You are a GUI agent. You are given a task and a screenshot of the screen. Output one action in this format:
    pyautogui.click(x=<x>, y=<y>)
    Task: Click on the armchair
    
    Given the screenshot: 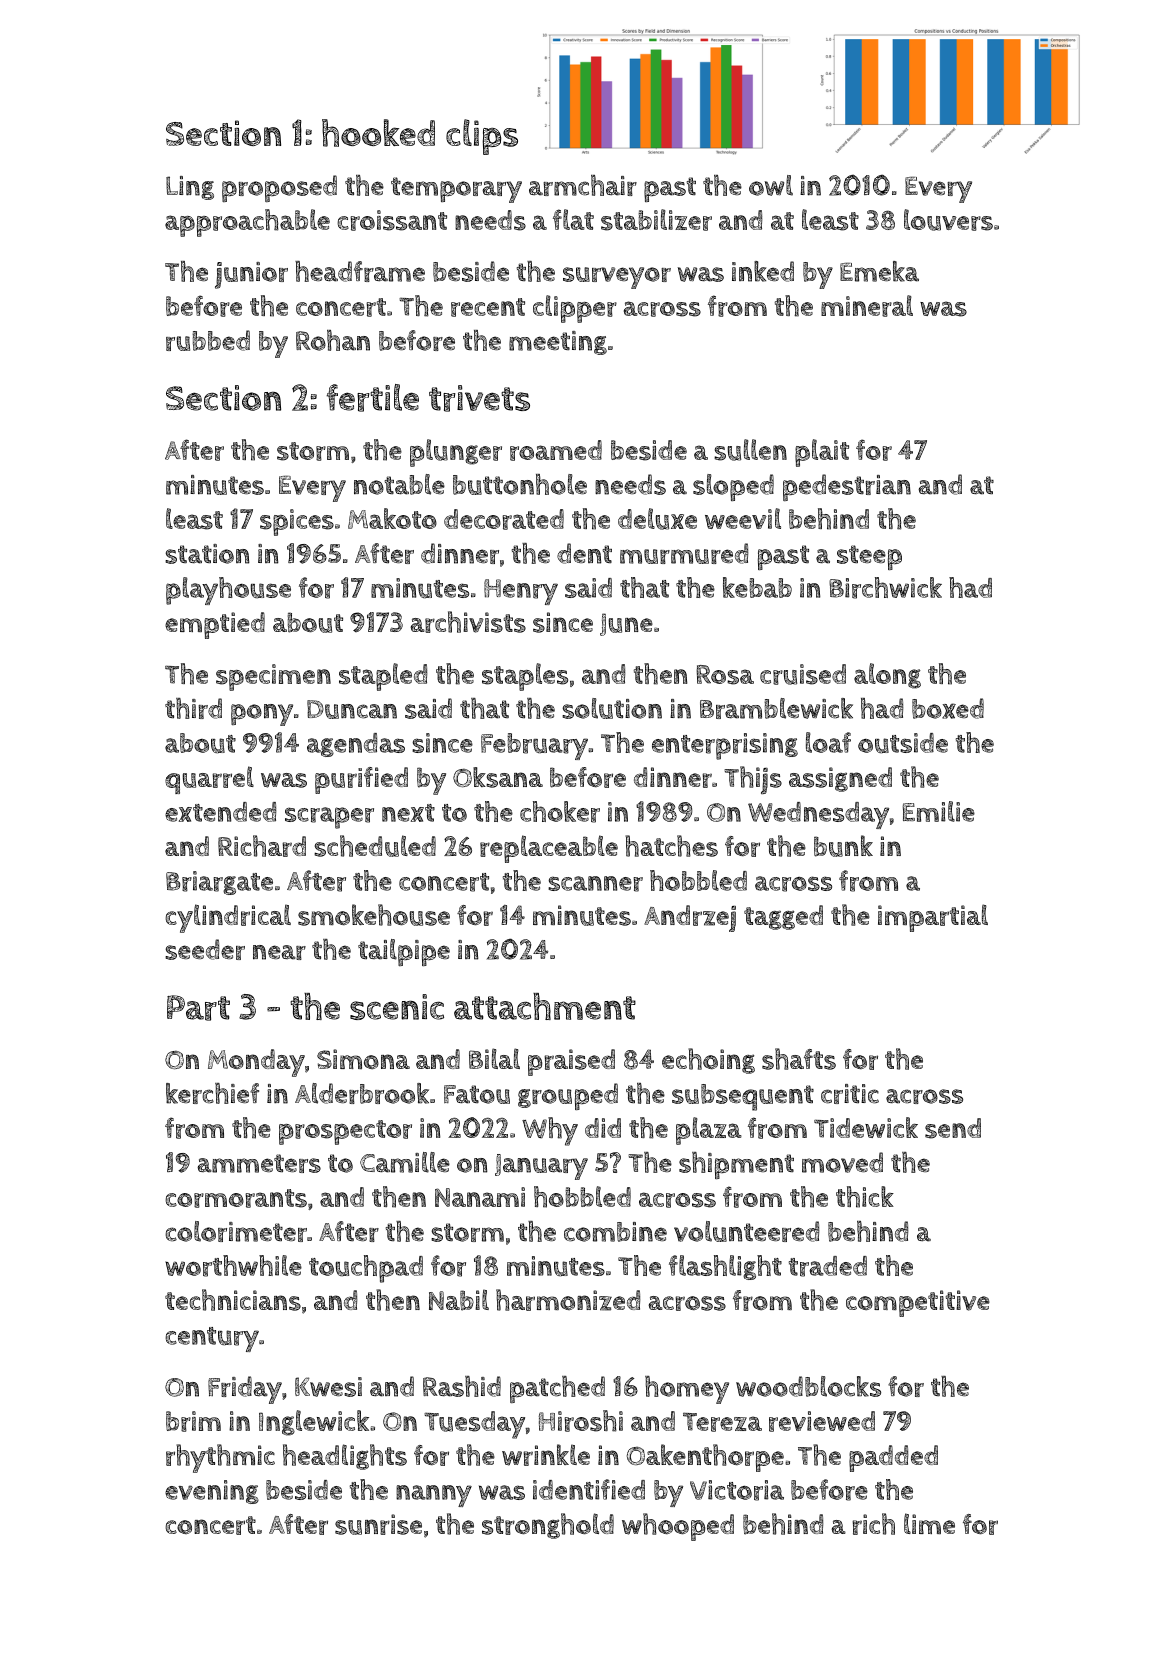 What is the action you would take?
    pyautogui.click(x=583, y=185)
